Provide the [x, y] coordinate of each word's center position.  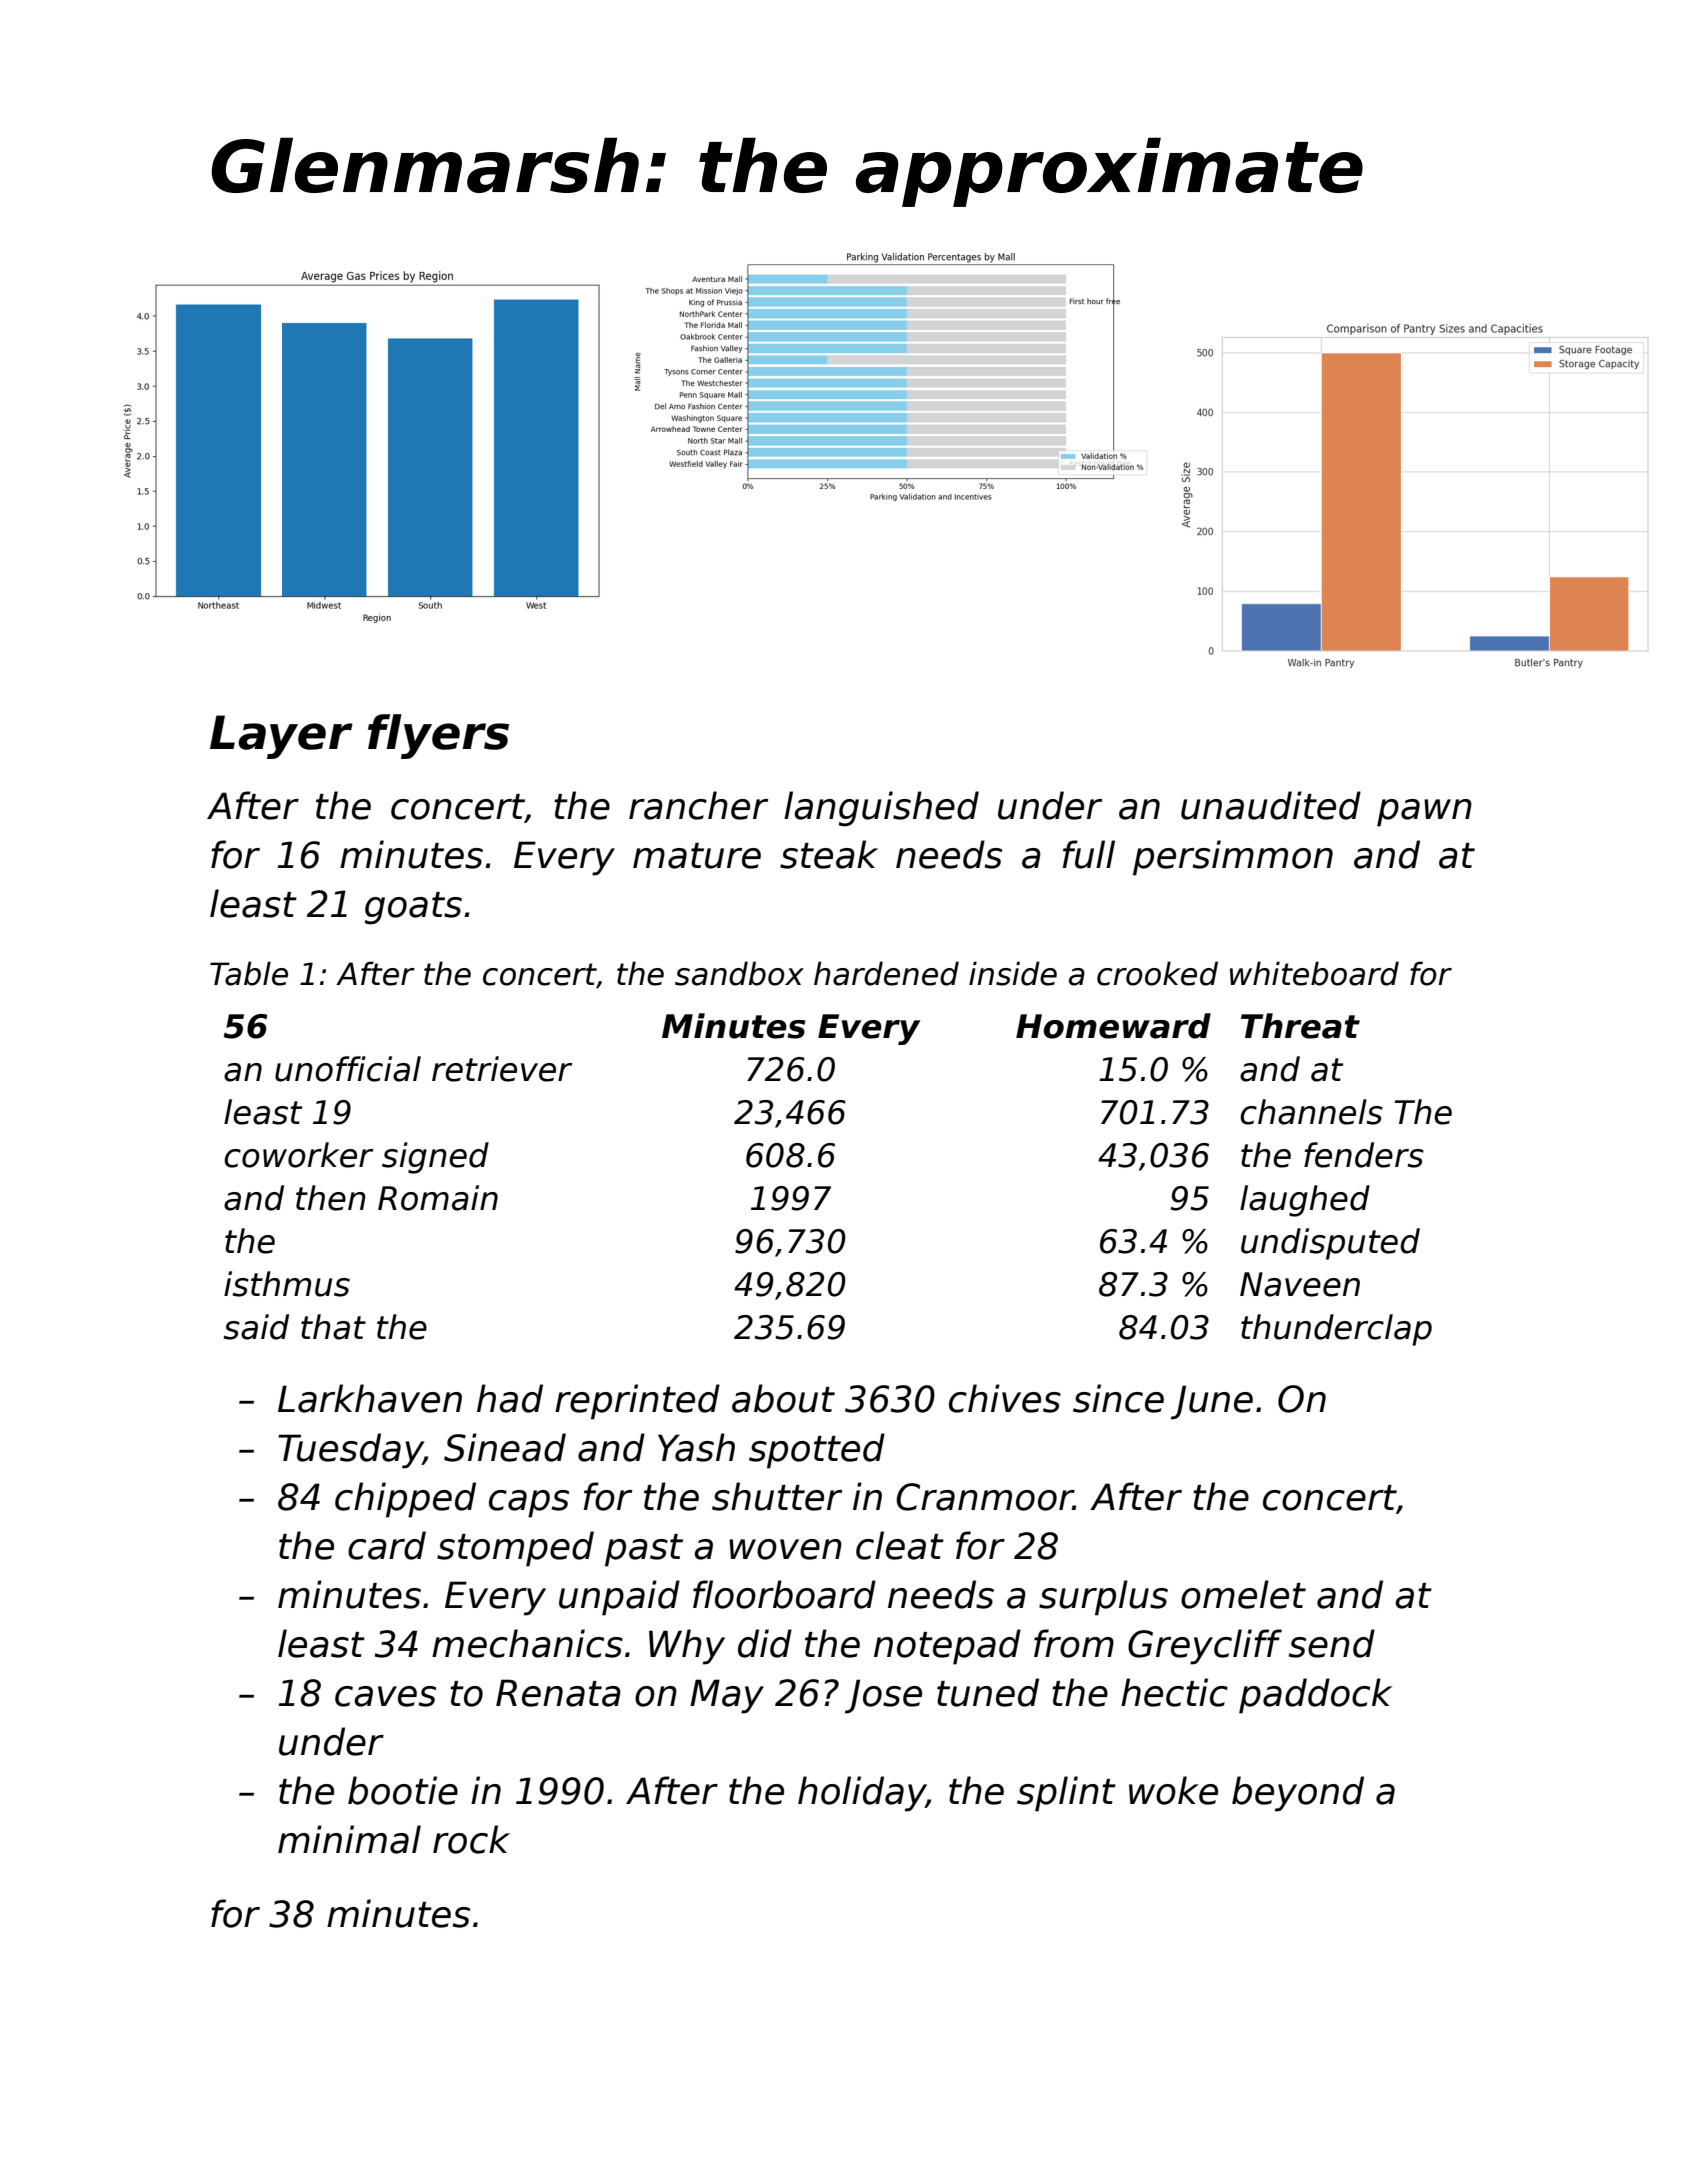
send [1332, 1643]
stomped [515, 1549]
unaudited [1271, 805]
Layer [281, 737]
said [256, 1327]
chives [1005, 1398]
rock [471, 1839]
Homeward [1113, 1026]
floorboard [784, 1594]
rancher [698, 805]
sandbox [739, 973]
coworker [298, 1155]
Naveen [1300, 1284]
